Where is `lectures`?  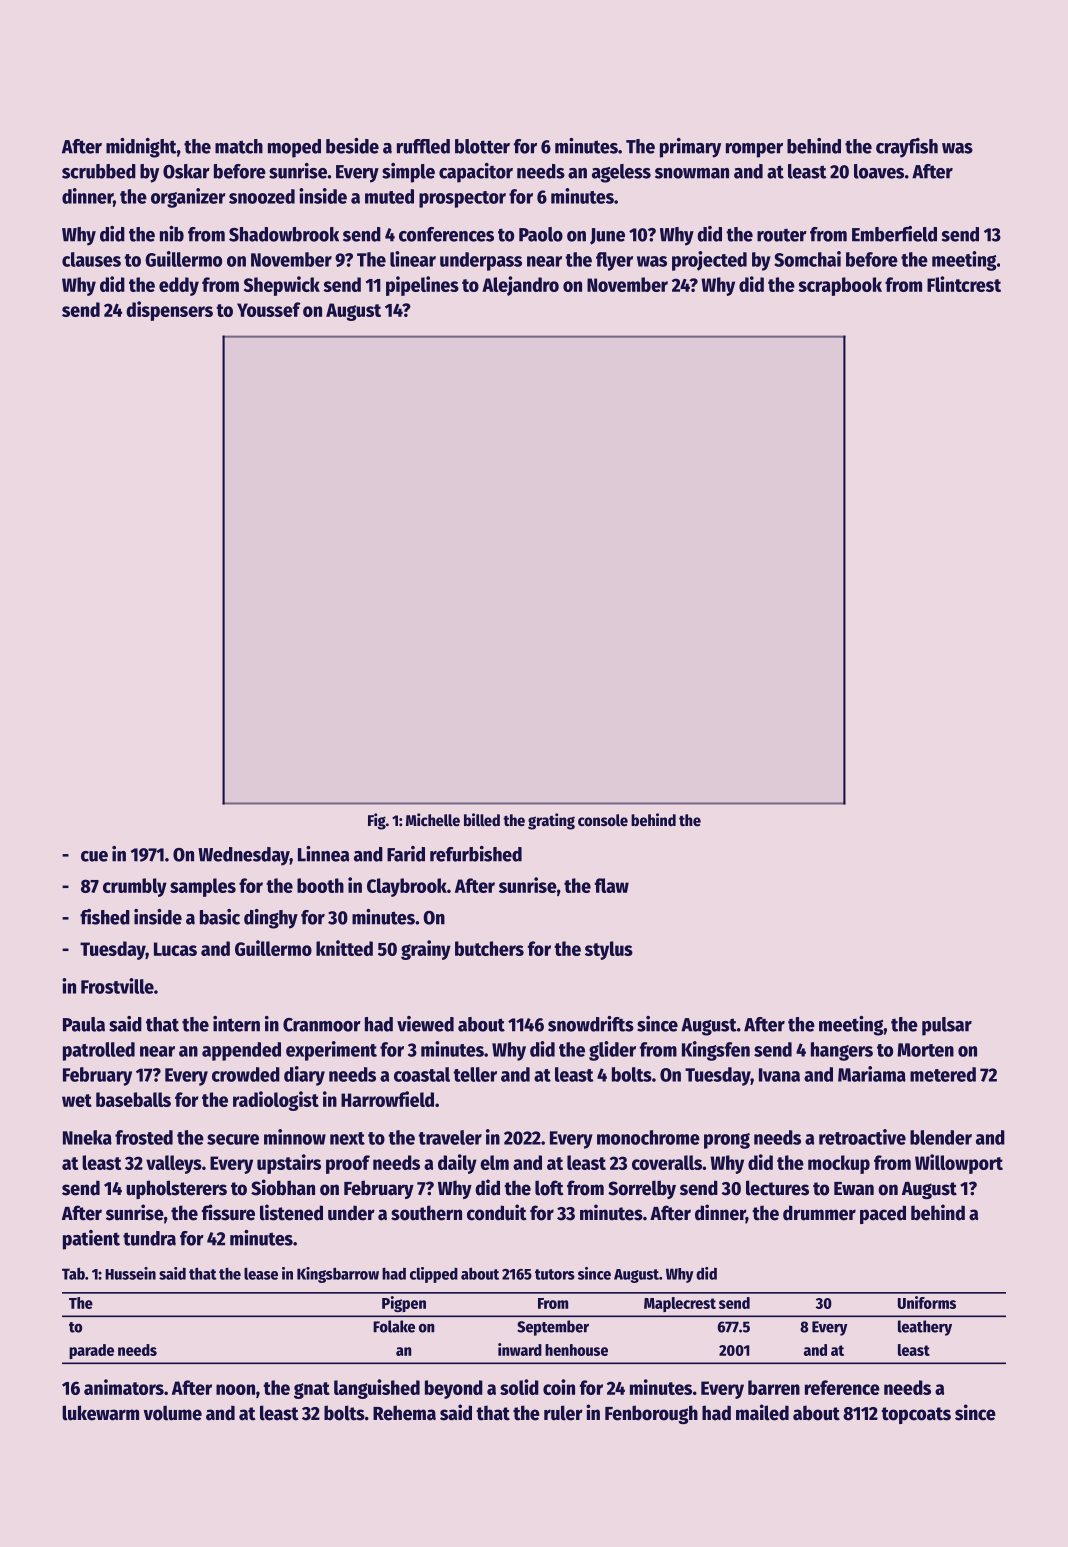 lectures is located at coordinates (777, 1188).
